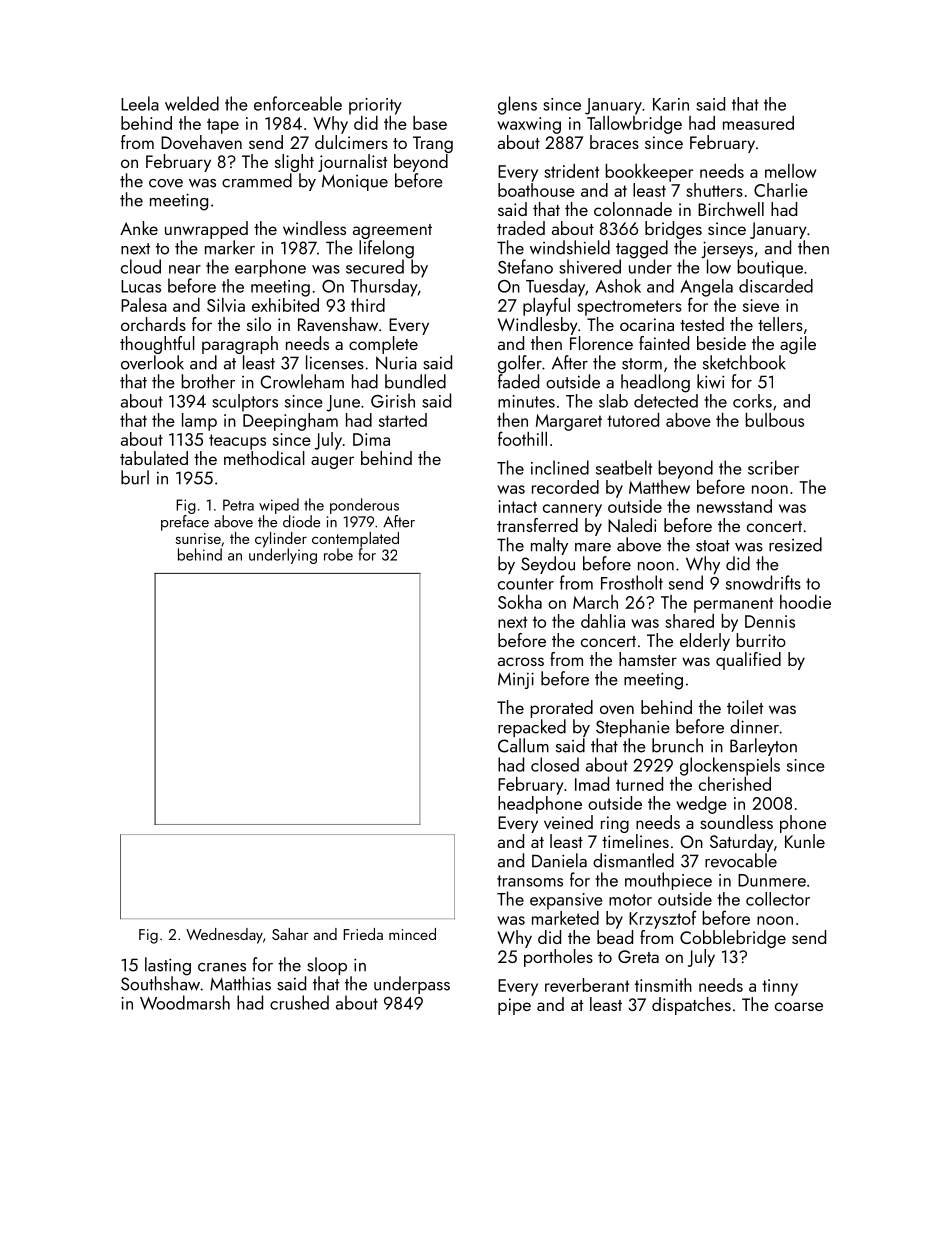  Describe the element at coordinates (299, 1002) in the screenshot. I see `crushed` at that location.
